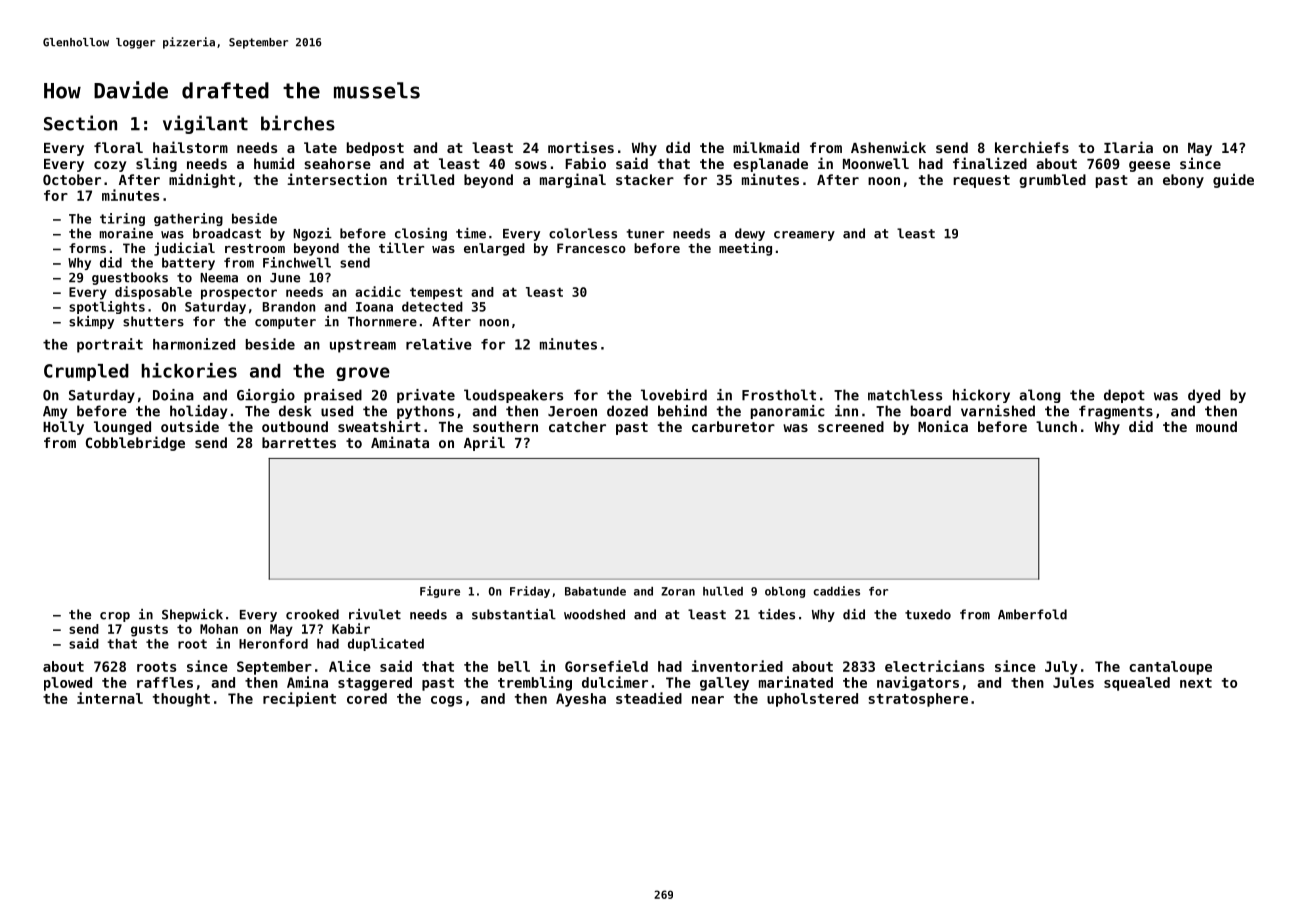 Image resolution: width=1308 pixels, height=924 pixels. Describe the element at coordinates (1128, 147) in the screenshot. I see `Ilaria` at that location.
